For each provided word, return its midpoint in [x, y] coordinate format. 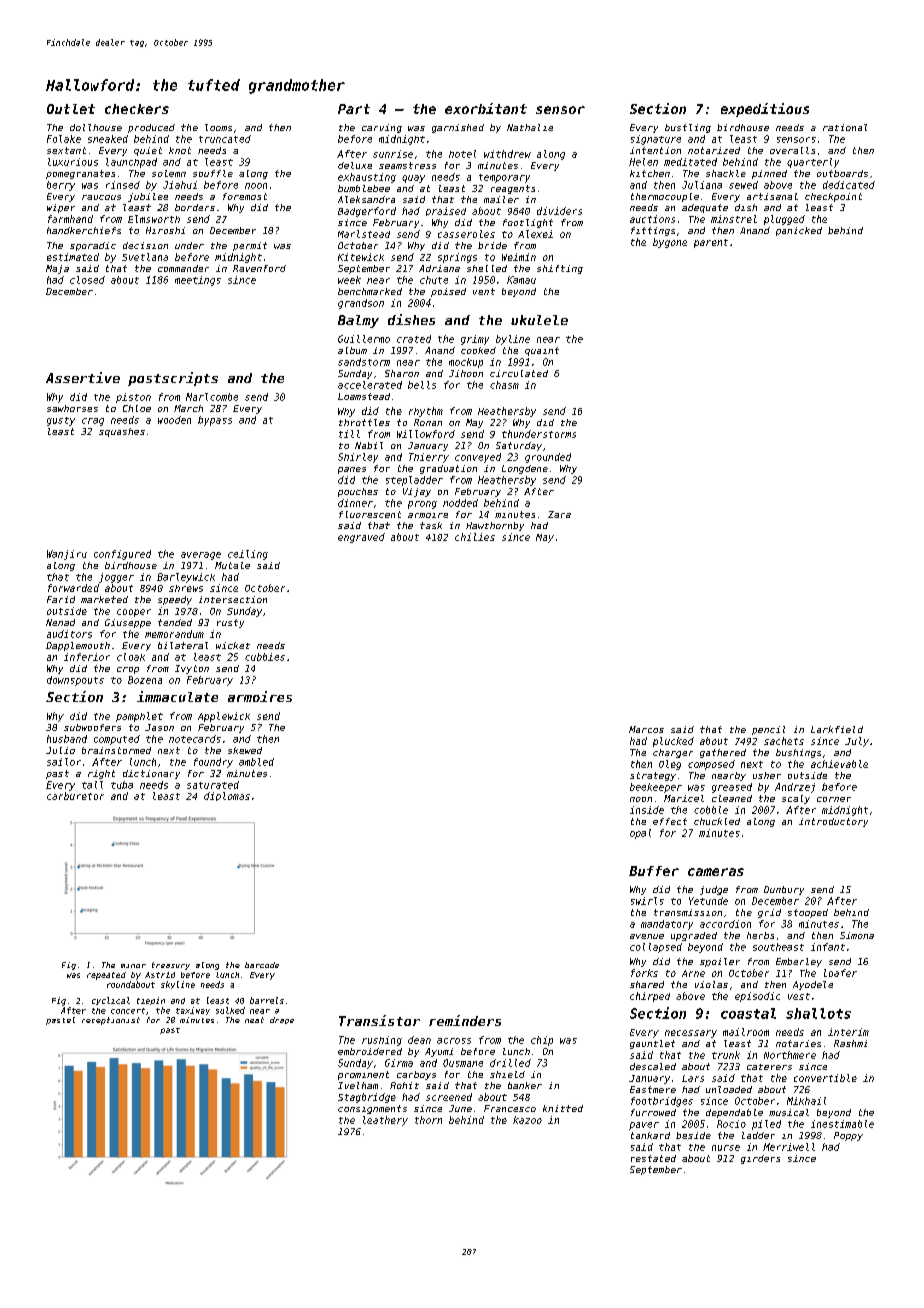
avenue [647, 936]
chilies [475, 537]
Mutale [232, 565]
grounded [548, 458]
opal [640, 834]
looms [218, 127]
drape [282, 1020]
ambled [256, 762]
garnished [458, 128]
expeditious [765, 110]
